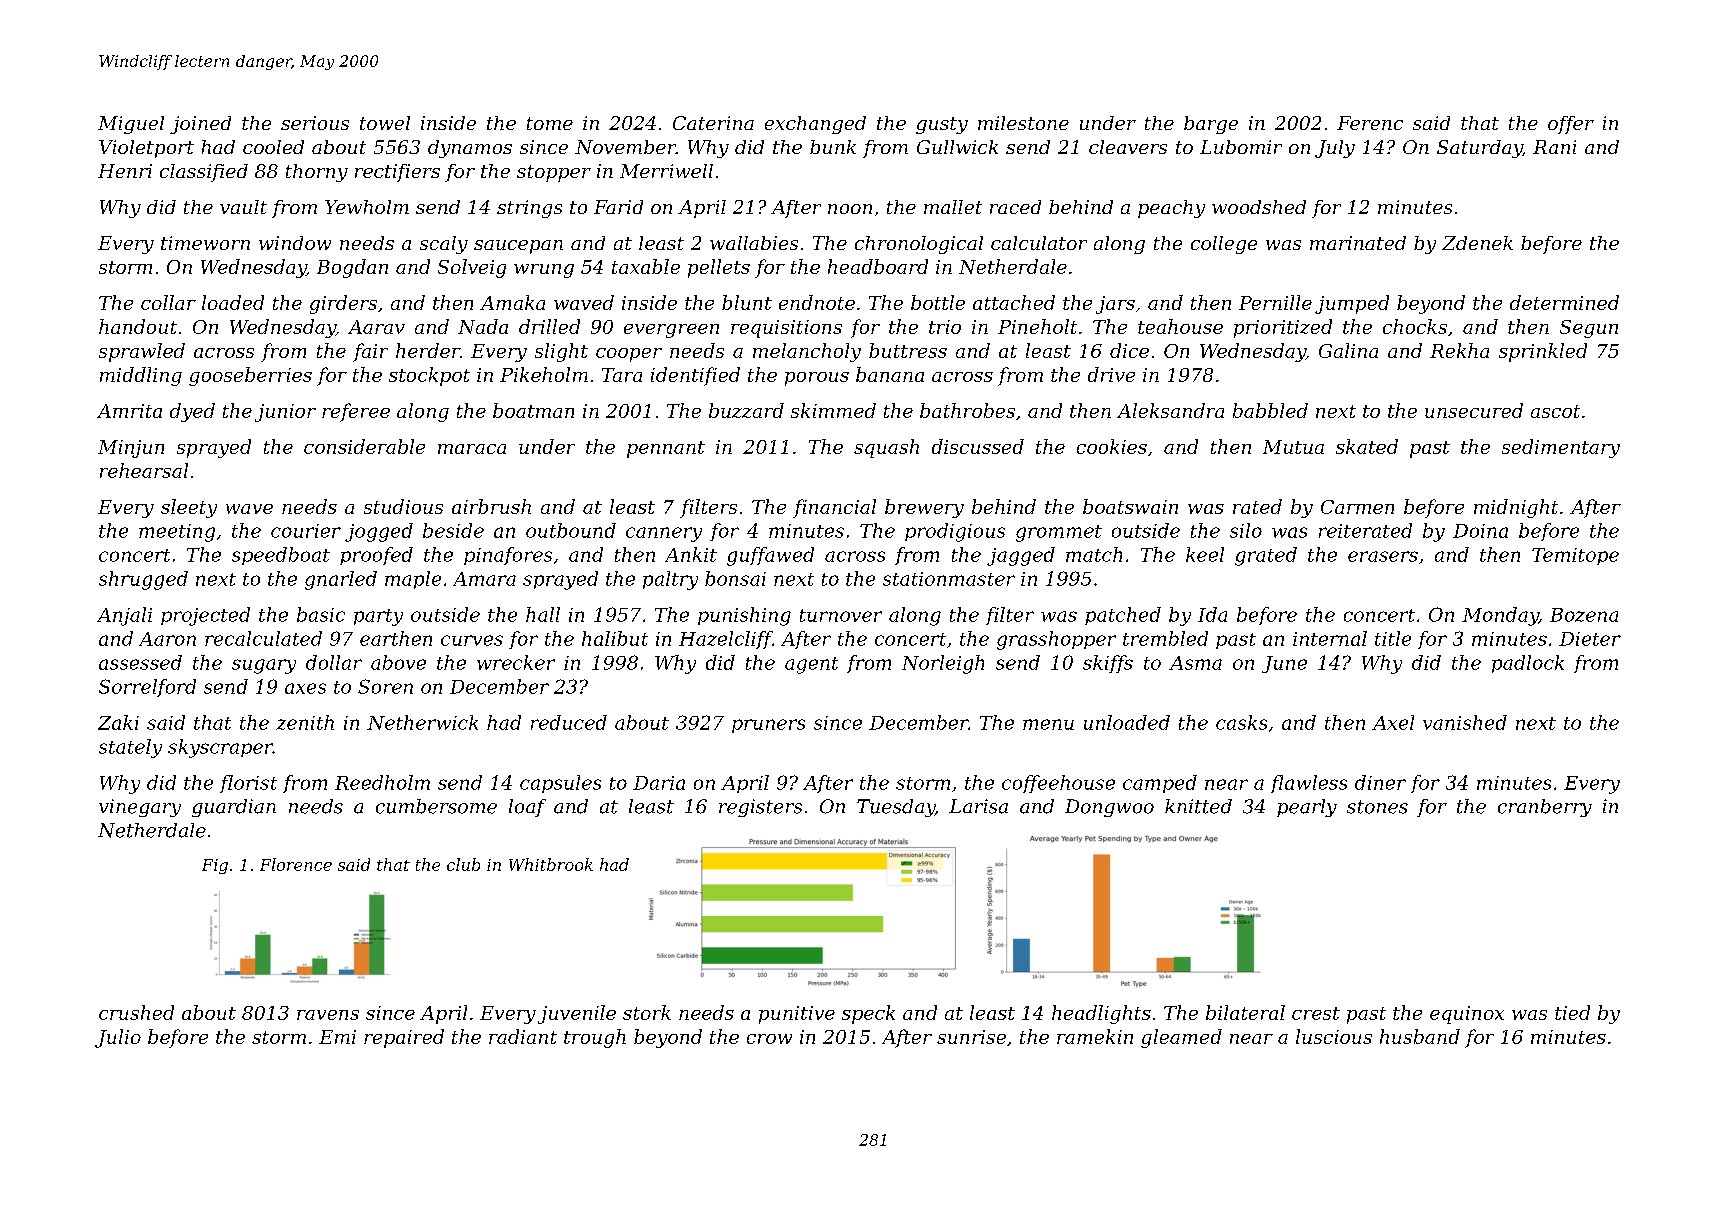 This screenshot has height=1215, width=1718. What do you see at coordinates (560, 784) in the screenshot?
I see `capsules` at bounding box center [560, 784].
